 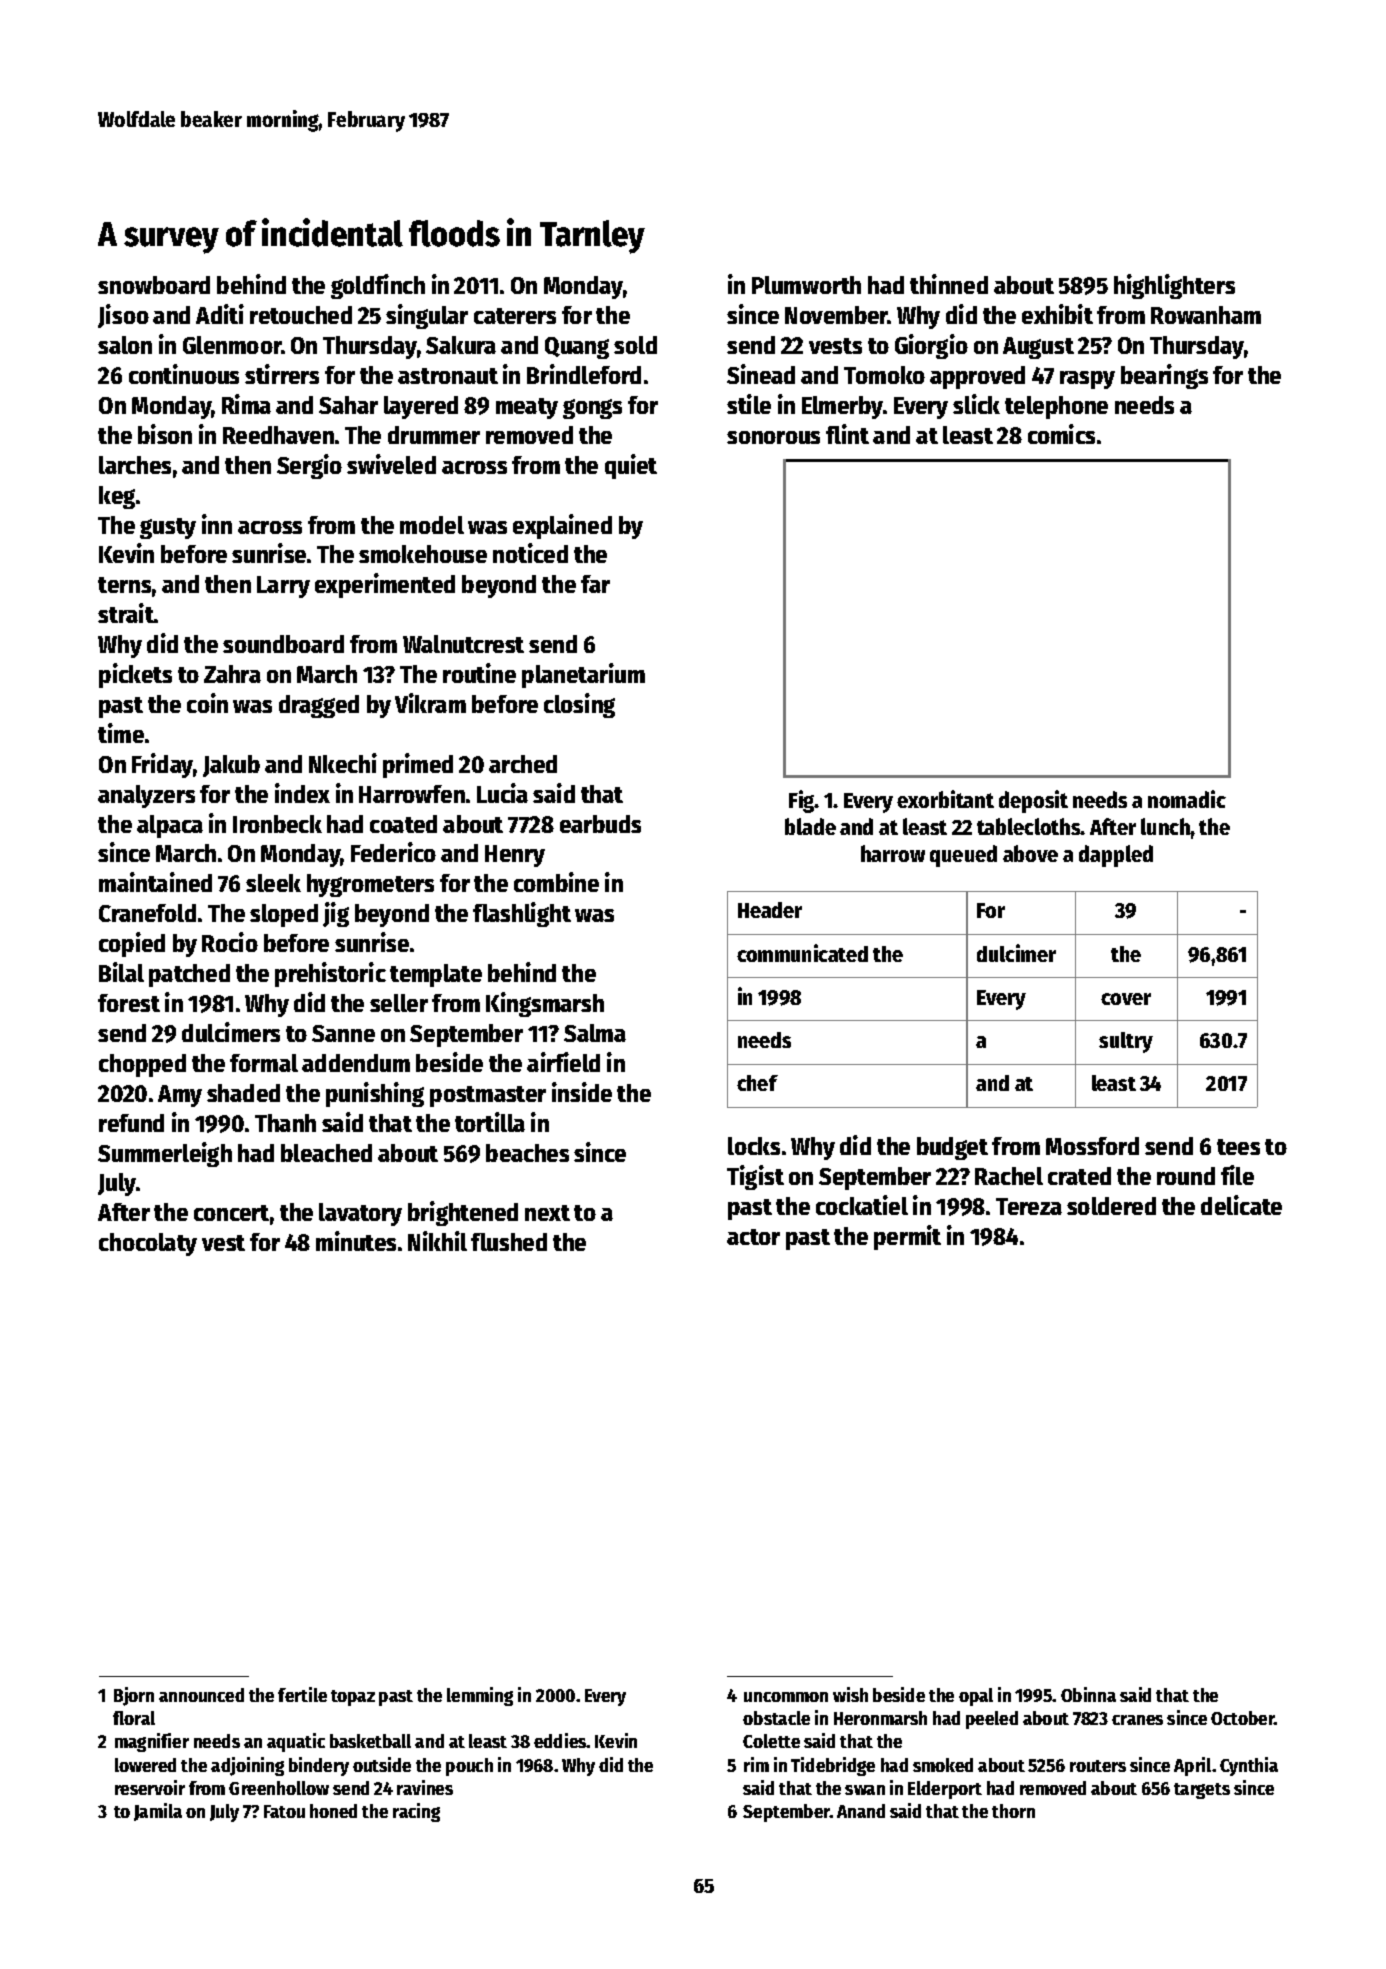 I want to click on far, so click(x=595, y=584).
